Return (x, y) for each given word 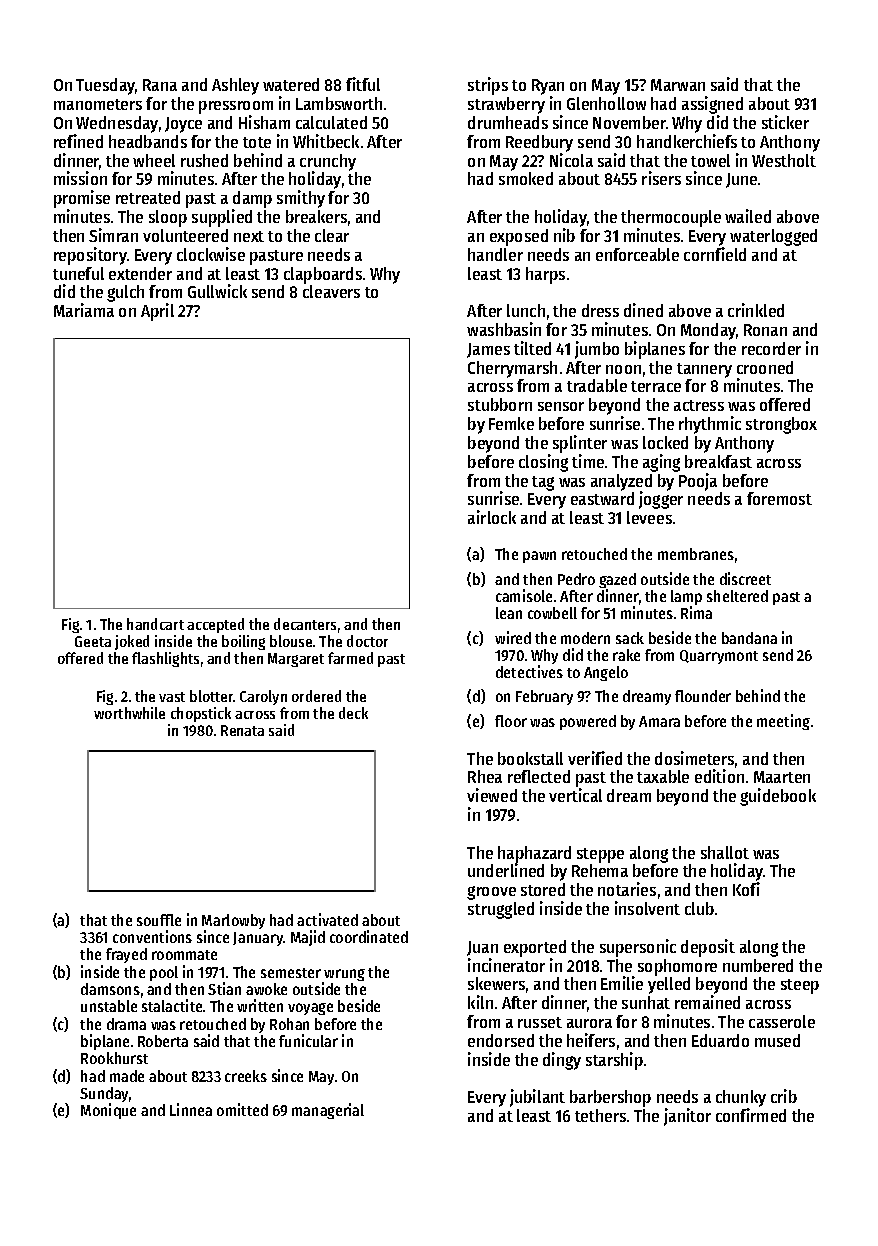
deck (353, 713)
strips (488, 86)
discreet (745, 578)
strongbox (781, 425)
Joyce (183, 125)
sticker (785, 122)
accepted (215, 625)
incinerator (506, 965)
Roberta (163, 1041)
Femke (511, 423)
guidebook (778, 797)
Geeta (93, 641)
